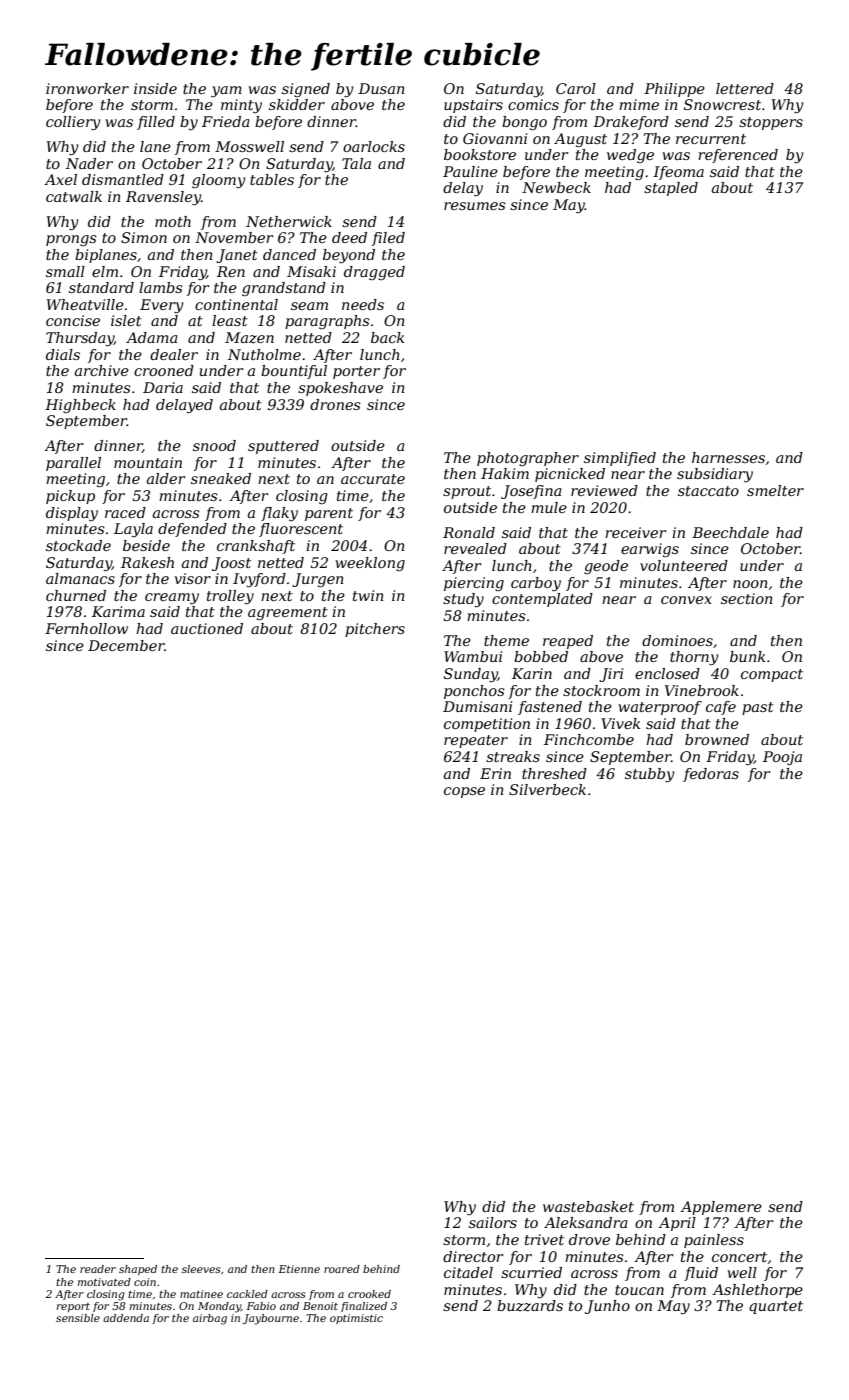 This screenshot has height=1400, width=849. Describe the element at coordinates (532, 673) in the screenshot. I see `Karin` at that location.
